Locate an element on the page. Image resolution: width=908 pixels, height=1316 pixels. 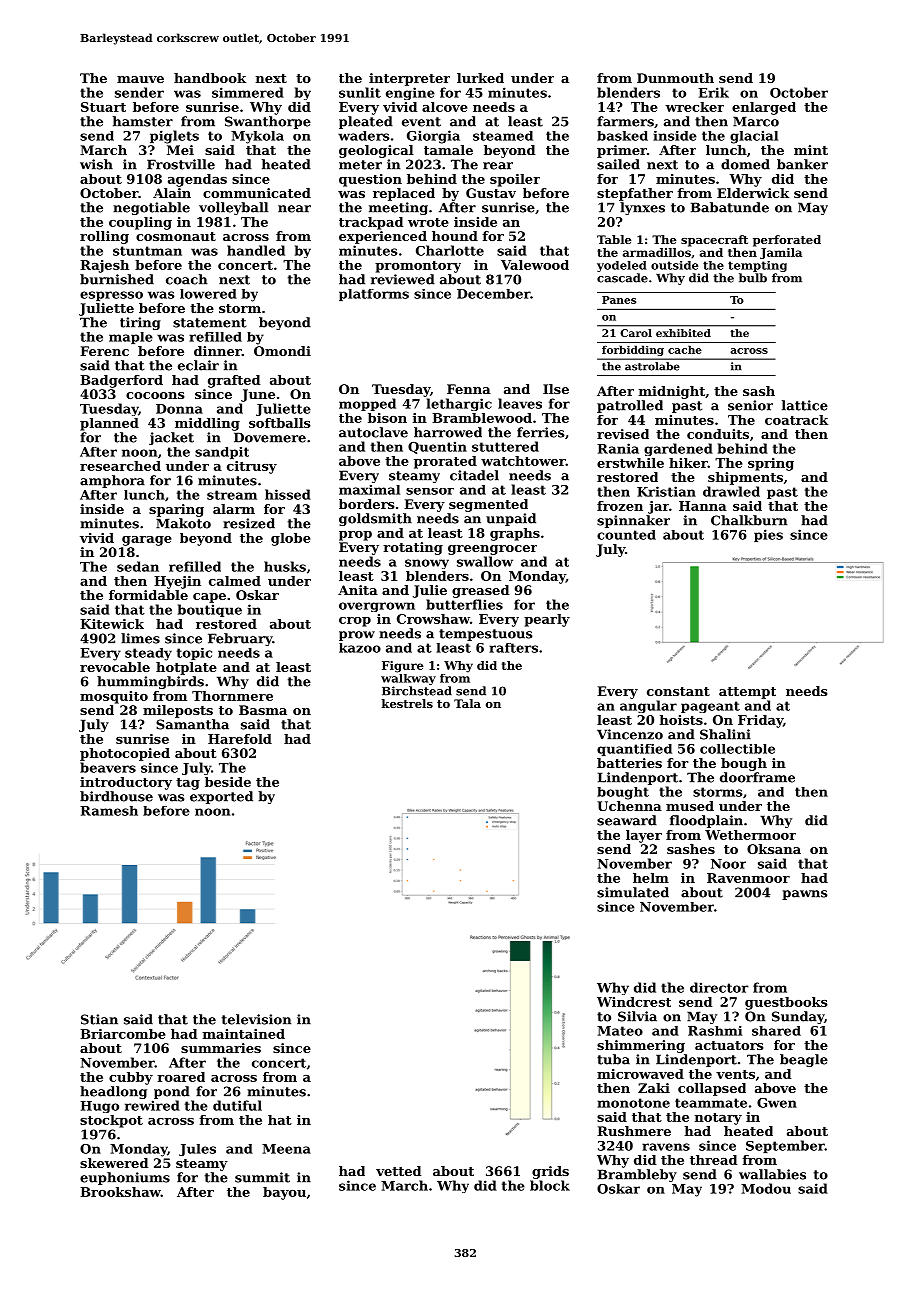
Dunmouth is located at coordinates (675, 78).
